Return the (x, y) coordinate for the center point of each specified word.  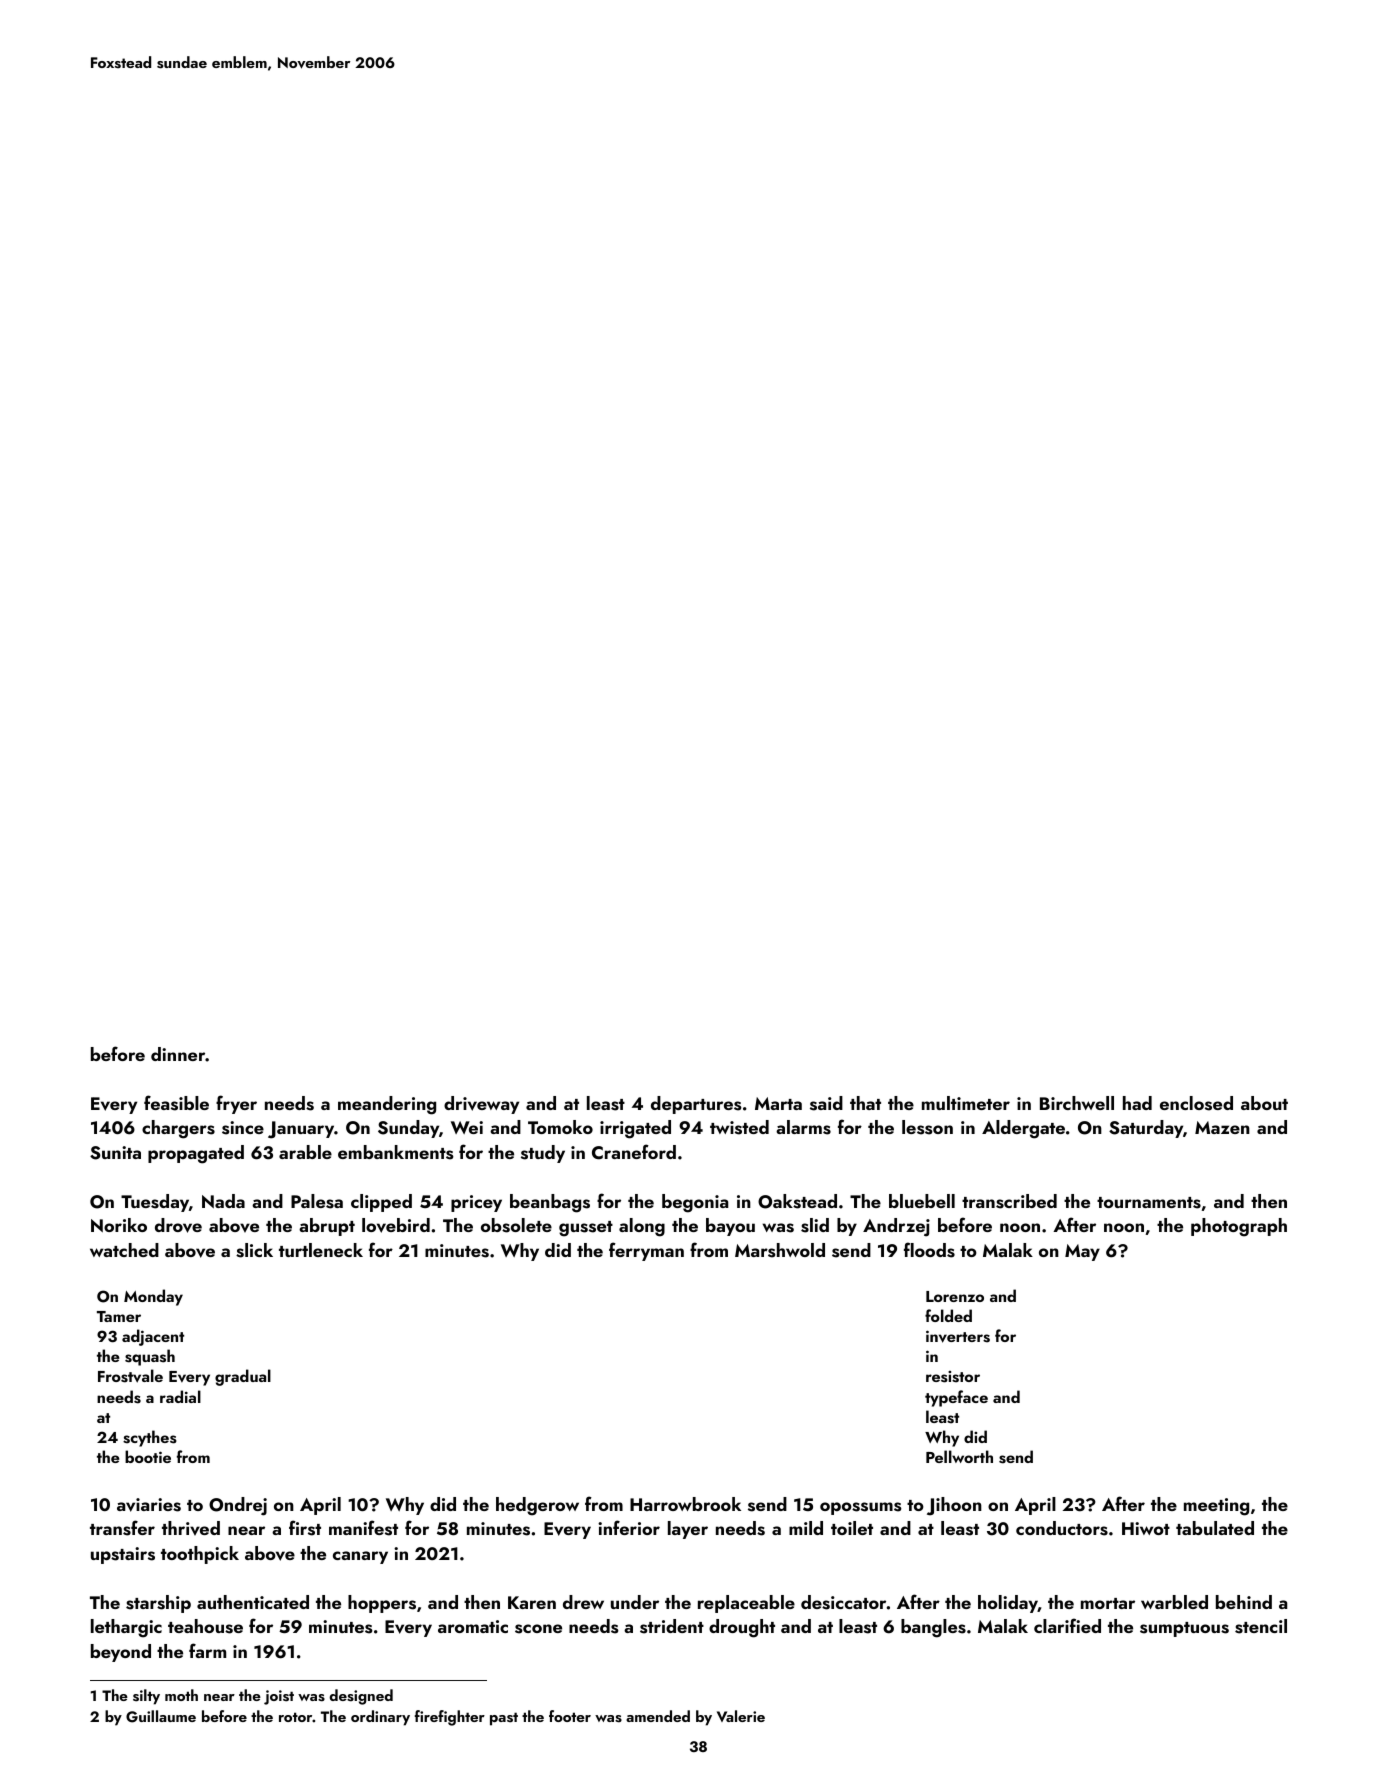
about (1264, 1103)
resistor (953, 1377)
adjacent (153, 1337)
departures (696, 1105)
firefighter (450, 1718)
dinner (178, 1054)
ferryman (646, 1251)
